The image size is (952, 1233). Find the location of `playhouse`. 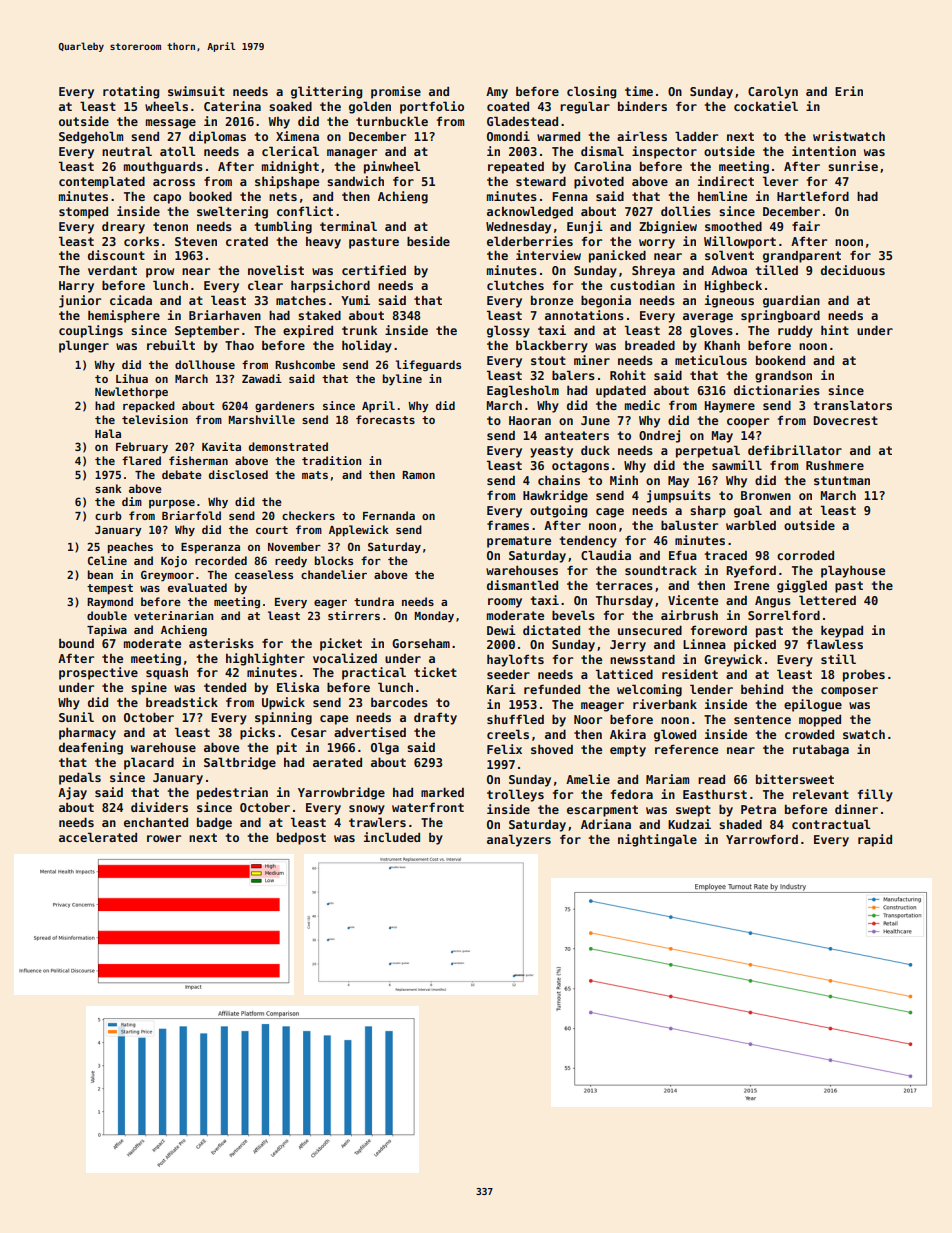

playhouse is located at coordinates (853, 571).
